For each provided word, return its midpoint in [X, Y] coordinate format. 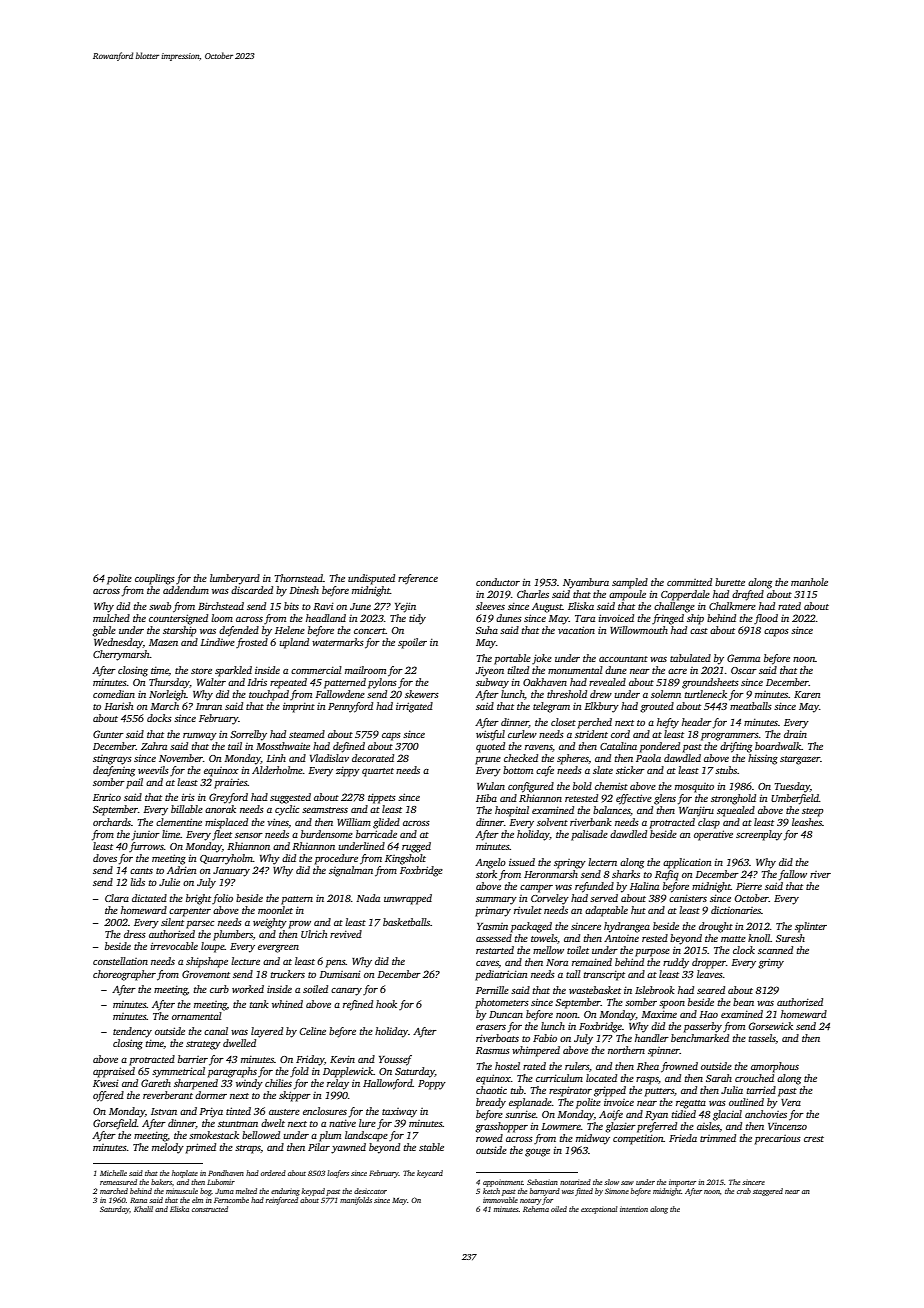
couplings [155, 579]
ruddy [676, 963]
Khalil [143, 1209]
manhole [809, 582]
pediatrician [501, 975]
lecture [245, 961]
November [181, 758]
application [687, 863]
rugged [416, 847]
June [360, 606]
